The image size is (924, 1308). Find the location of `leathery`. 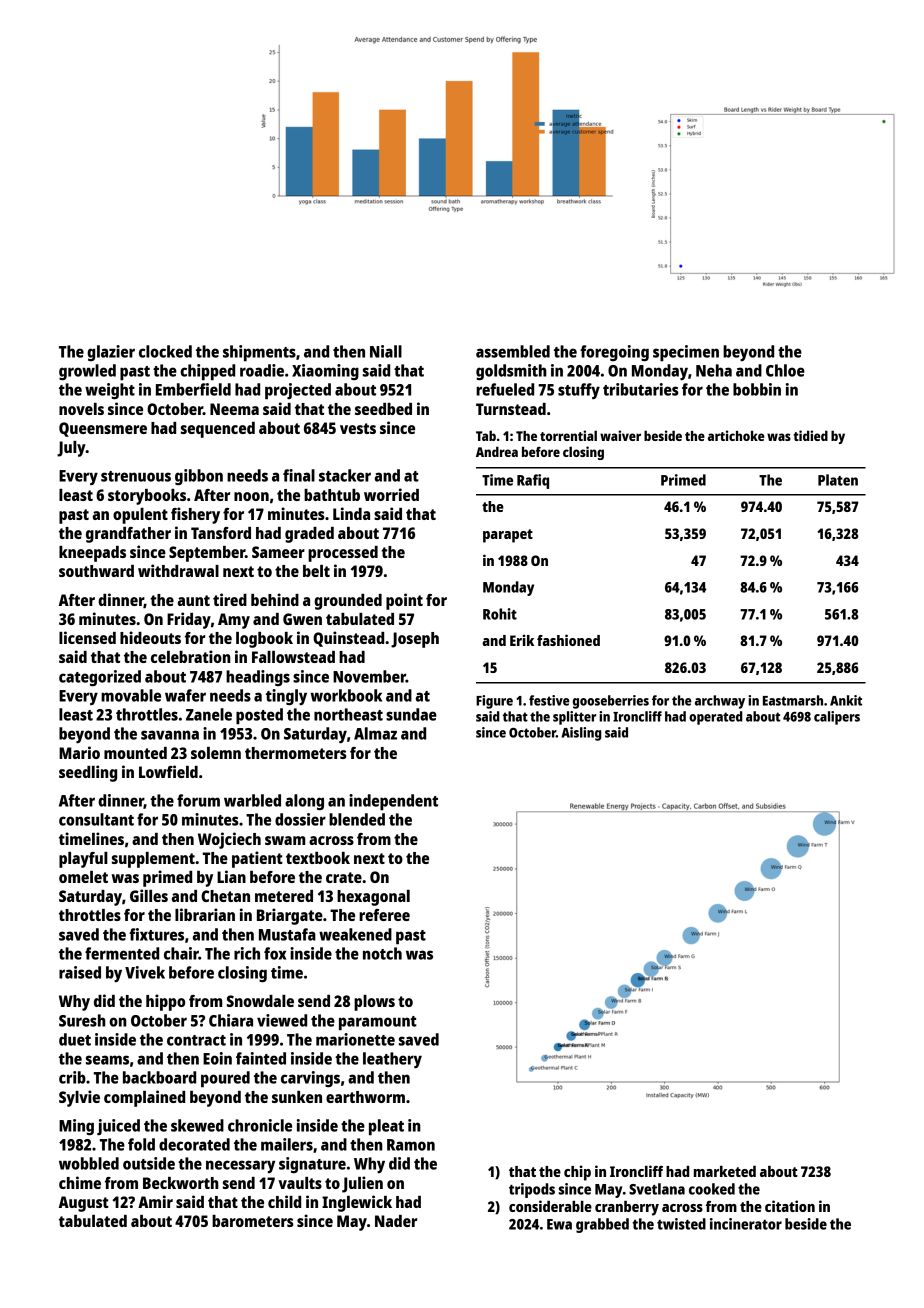

leathery is located at coordinates (392, 1060).
